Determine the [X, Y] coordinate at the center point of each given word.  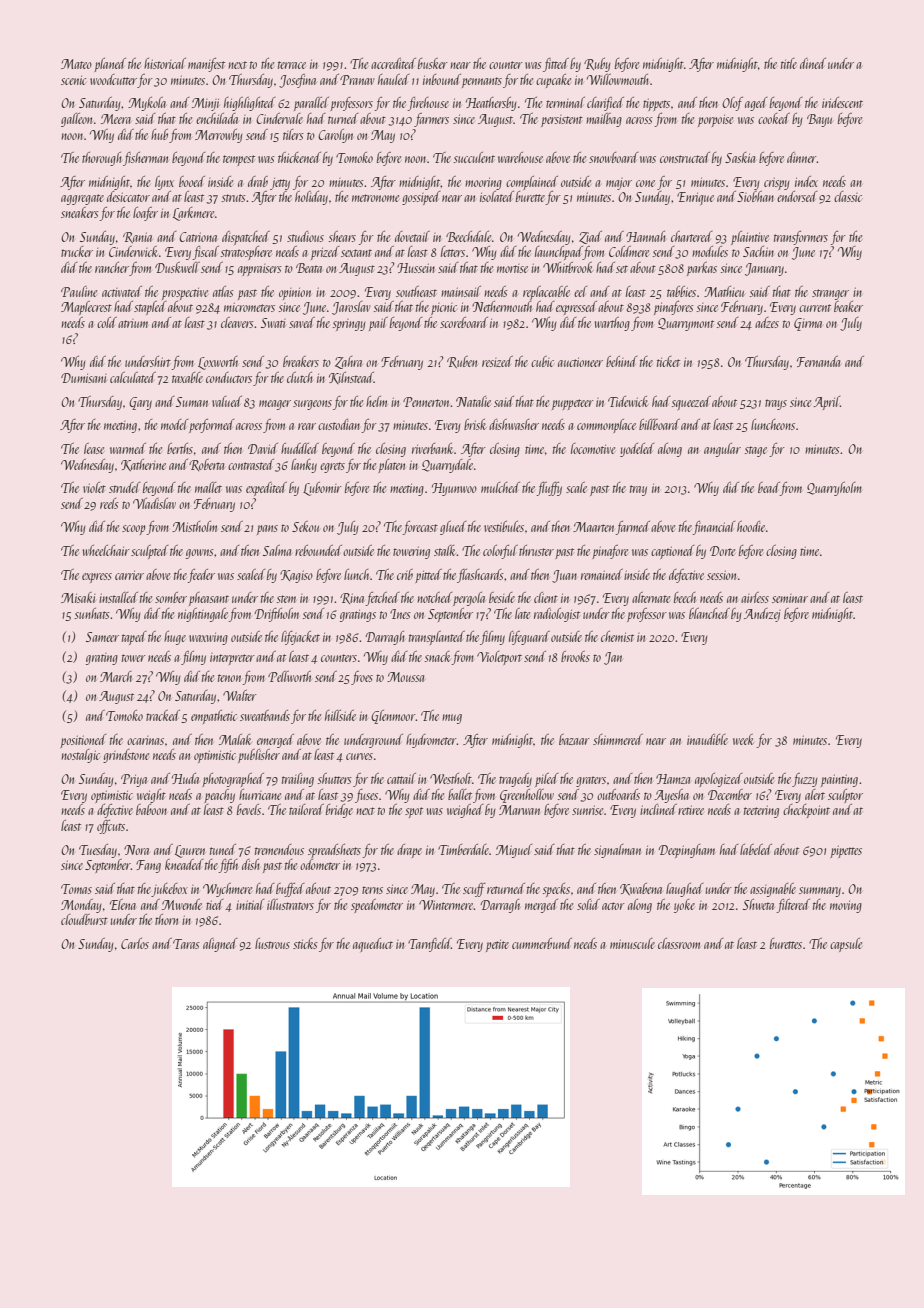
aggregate [82, 199]
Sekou [305, 526]
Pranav [357, 80]
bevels [249, 809]
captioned [673, 552]
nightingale [203, 615]
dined [813, 63]
